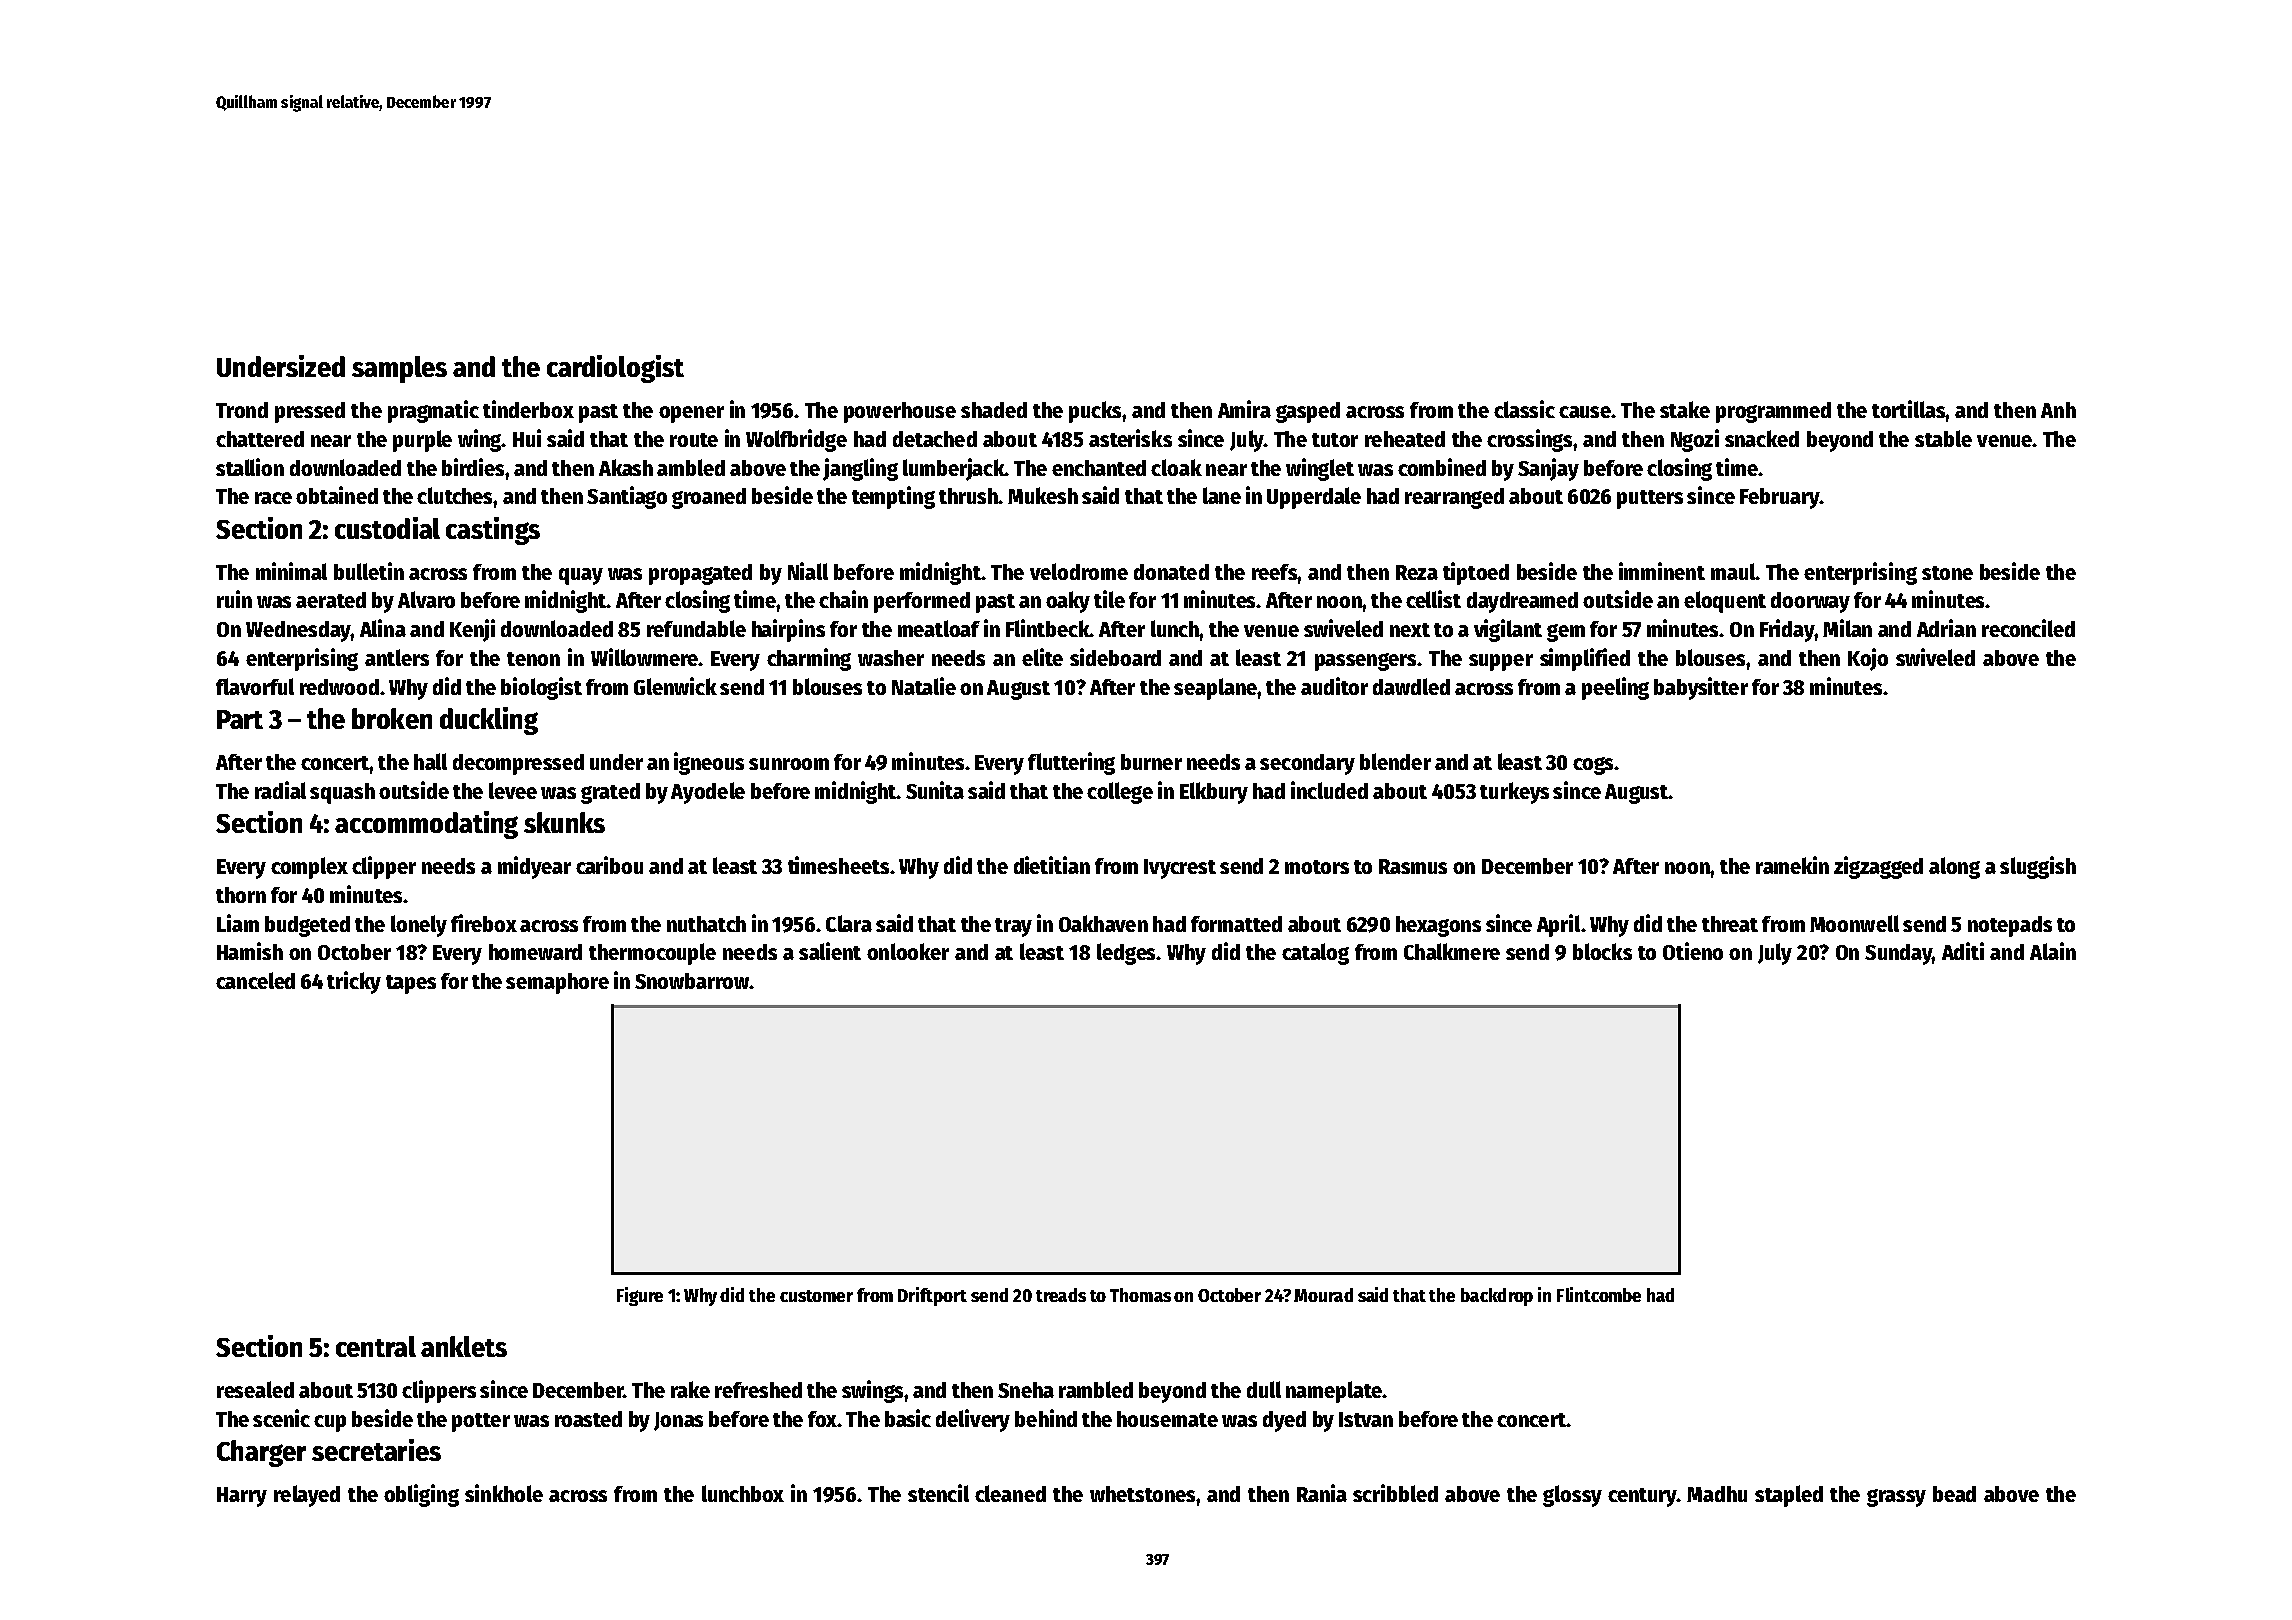  I want to click on Figure, so click(640, 1296).
